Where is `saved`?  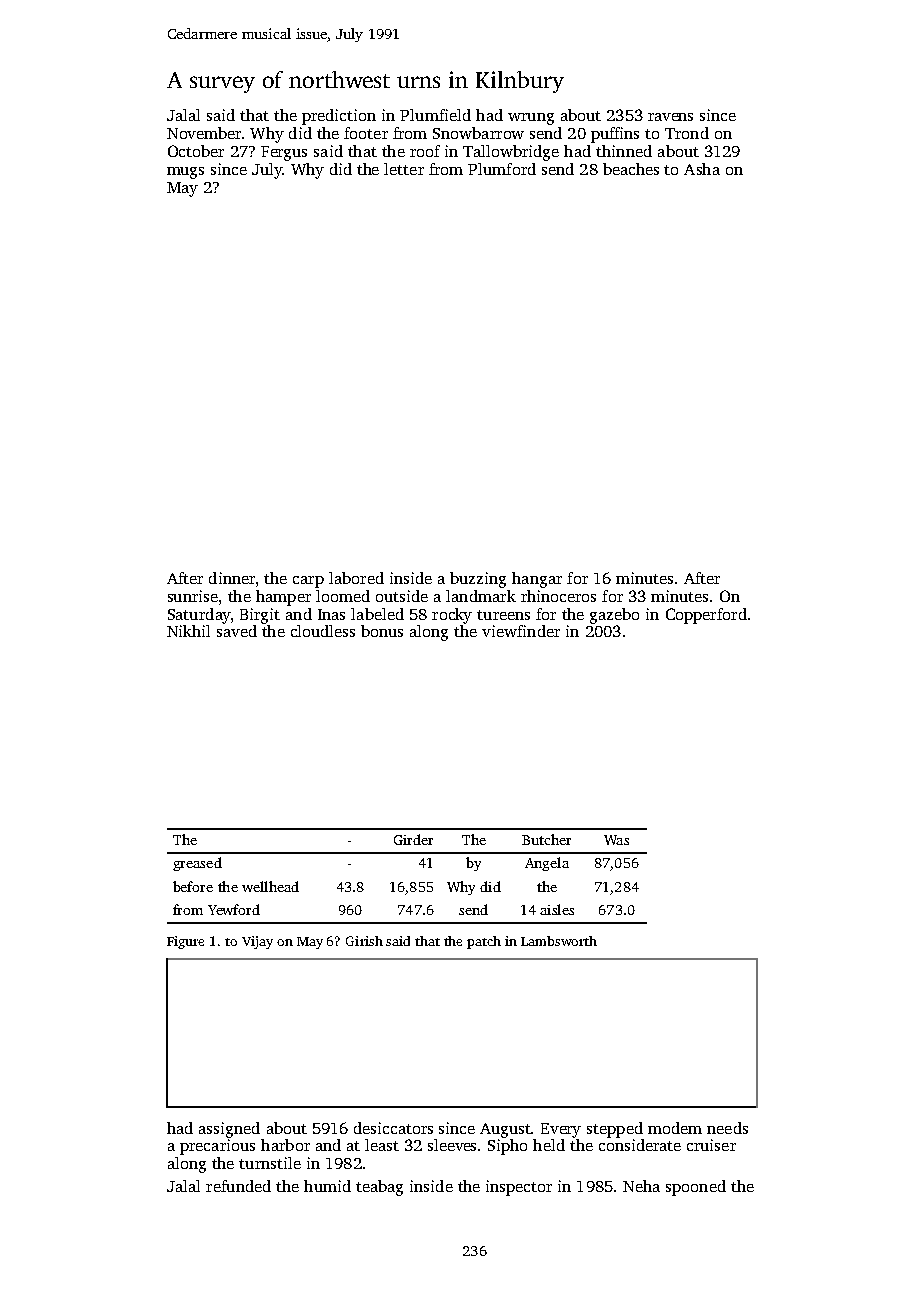
saved is located at coordinates (237, 631).
